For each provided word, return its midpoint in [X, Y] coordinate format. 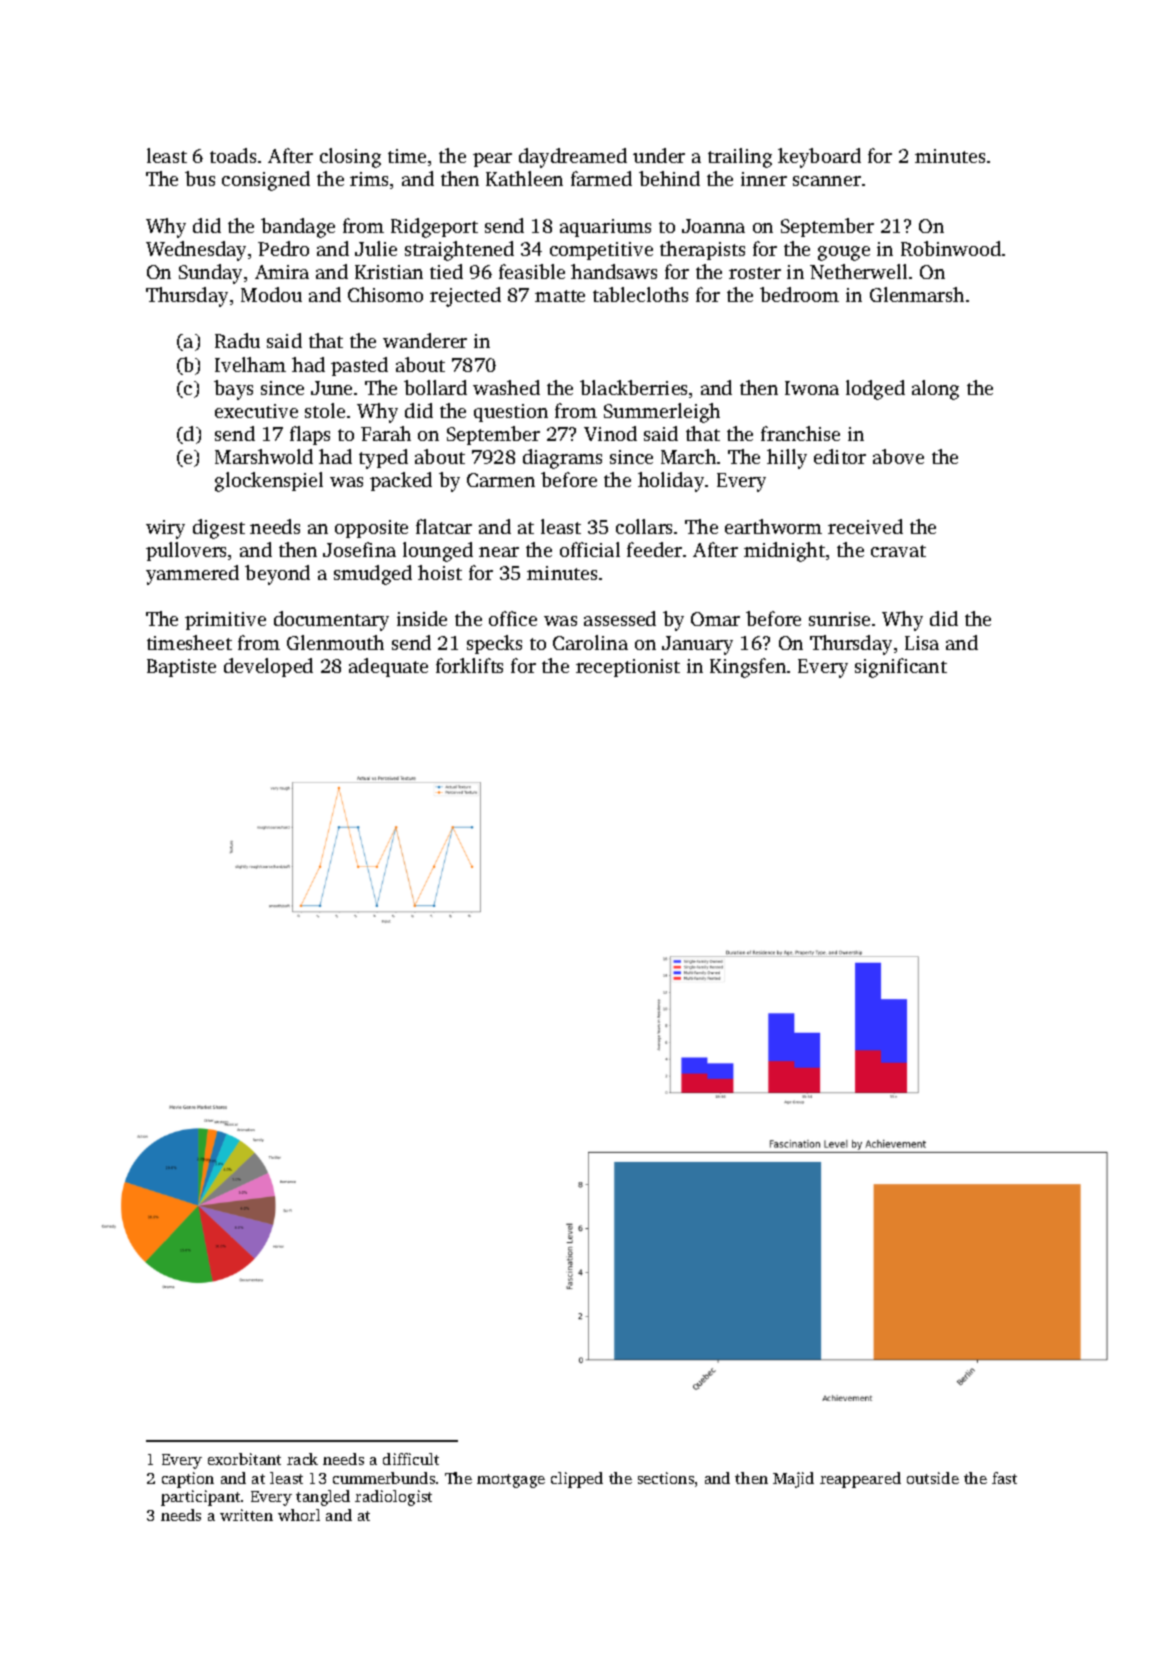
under [659, 155]
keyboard [819, 158]
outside [933, 1478]
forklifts [469, 665]
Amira [282, 272]
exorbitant [244, 1459]
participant [200, 1498]
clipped [577, 1480]
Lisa [922, 643]
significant [901, 668]
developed [268, 667]
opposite [371, 529]
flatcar [444, 526]
